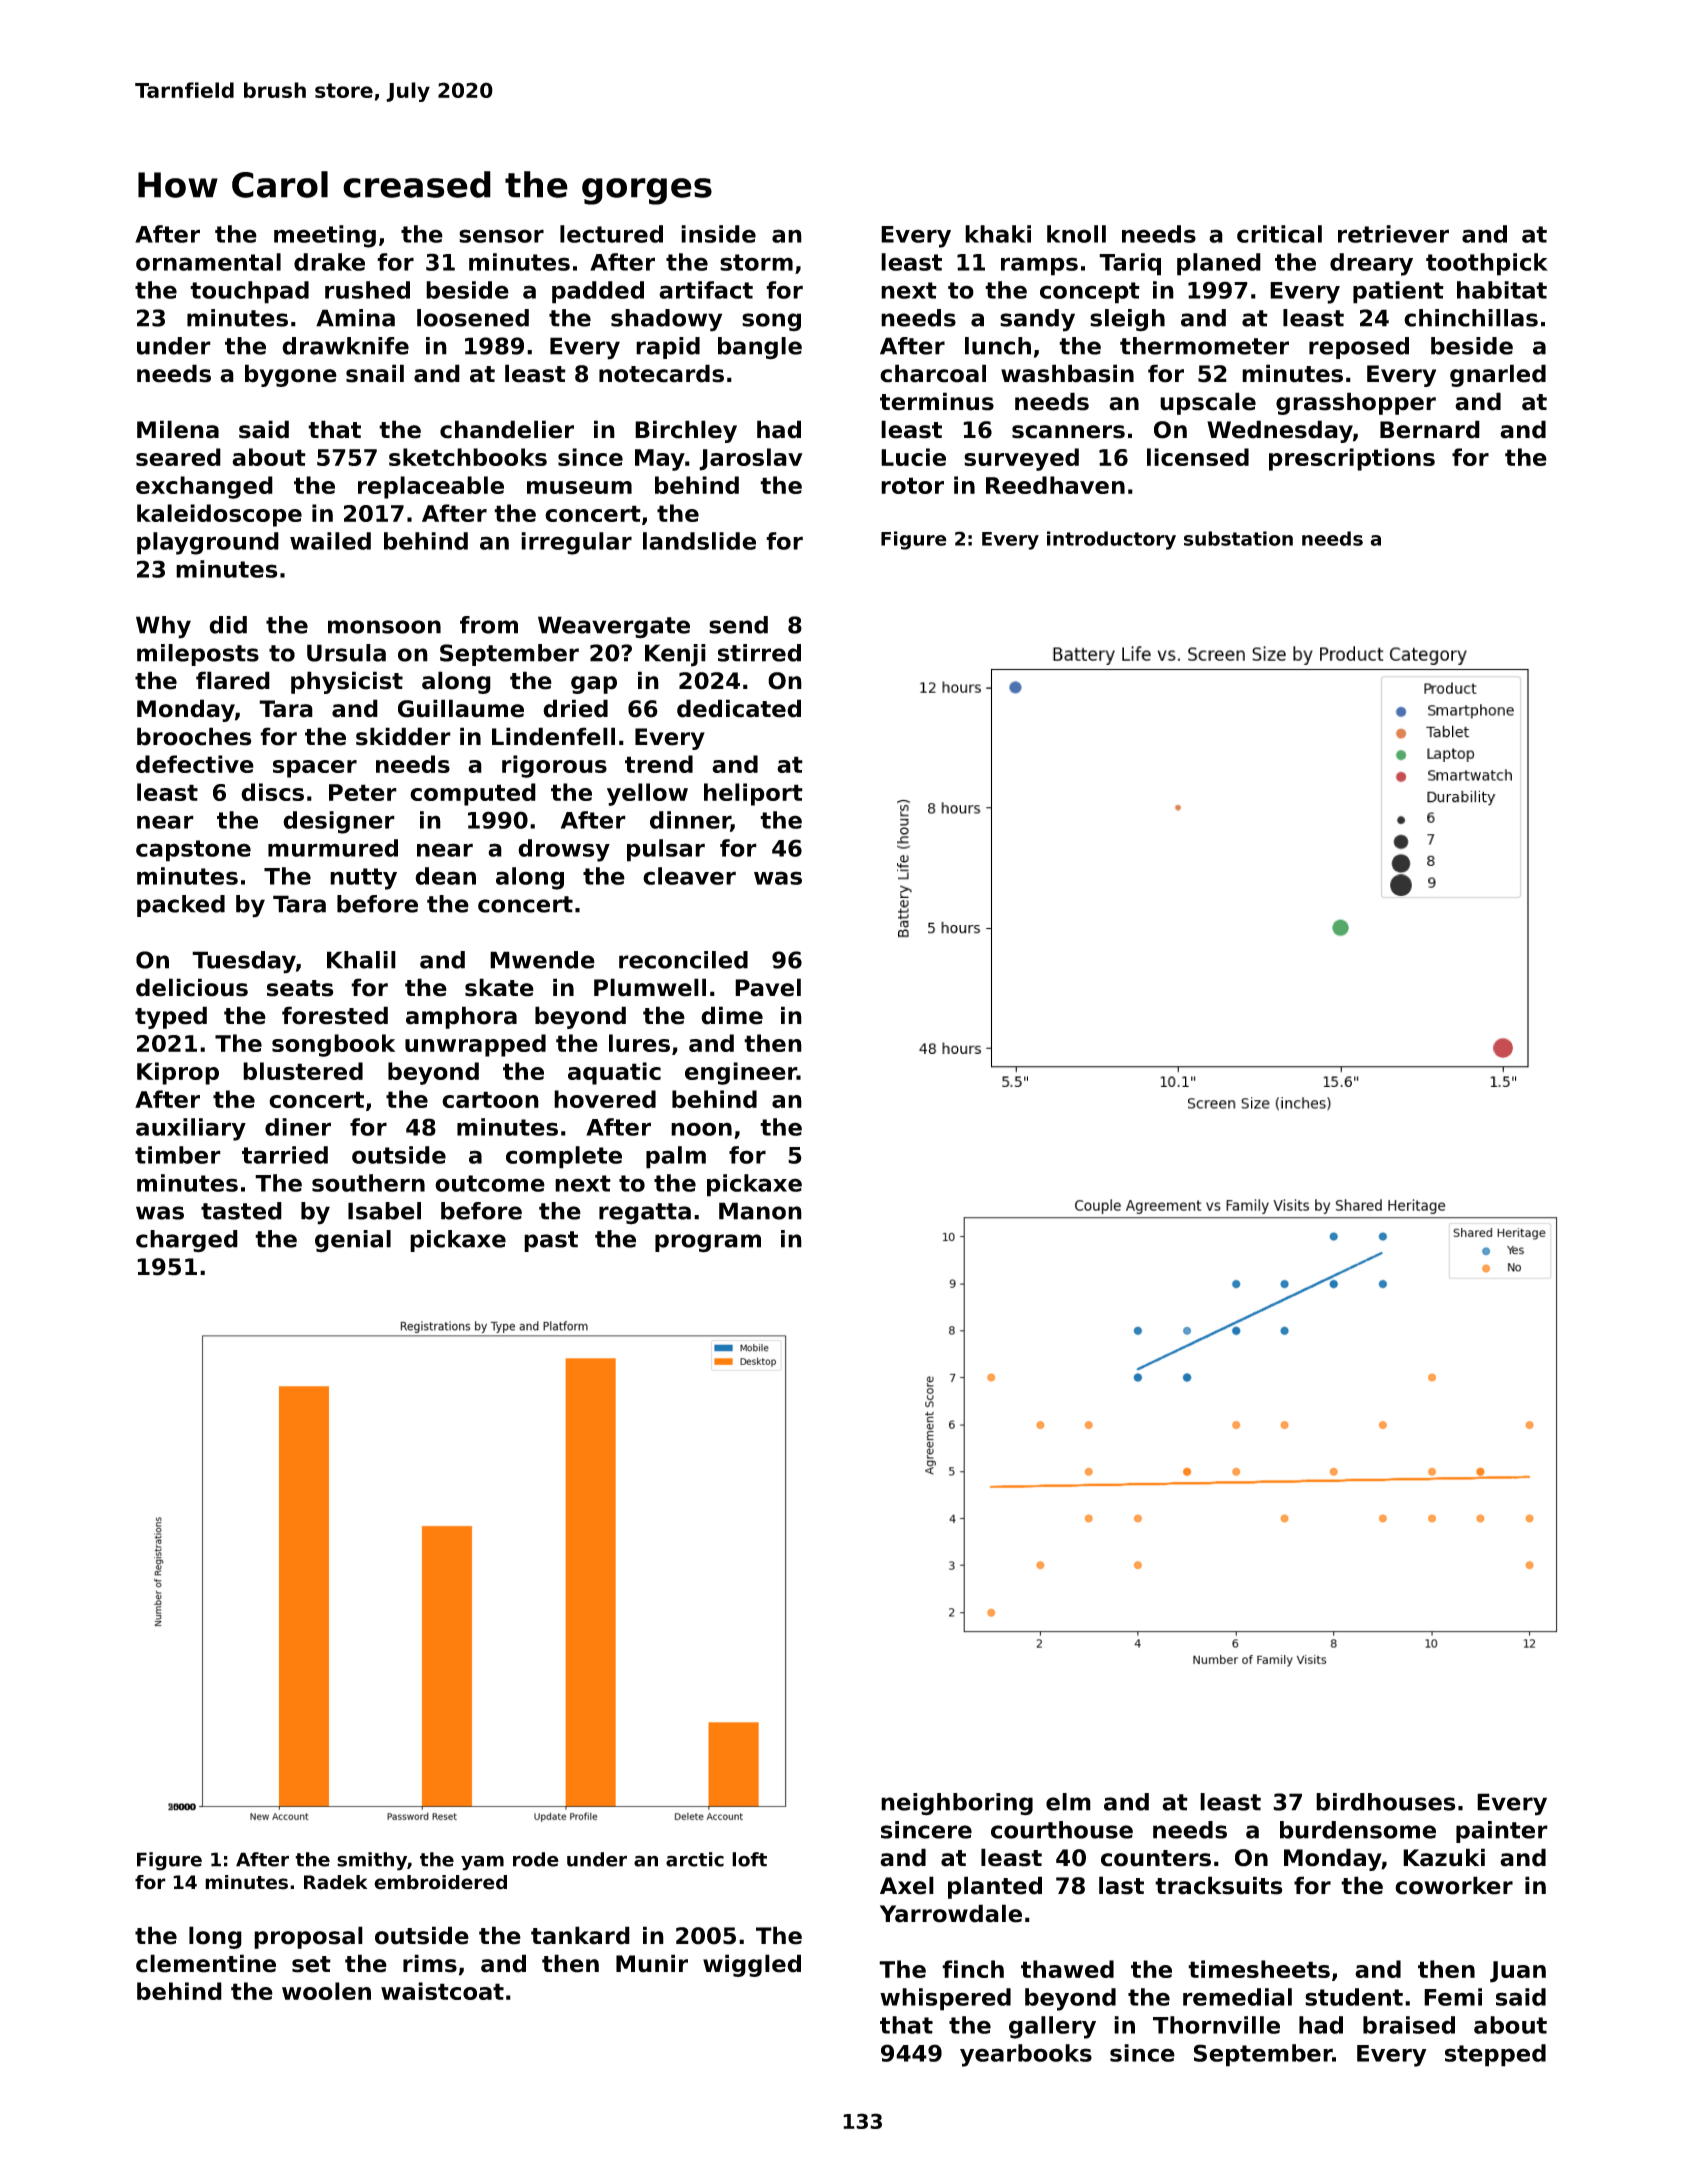 Image resolution: width=1683 pixels, height=2178 pixels. I want to click on sensor, so click(501, 236).
